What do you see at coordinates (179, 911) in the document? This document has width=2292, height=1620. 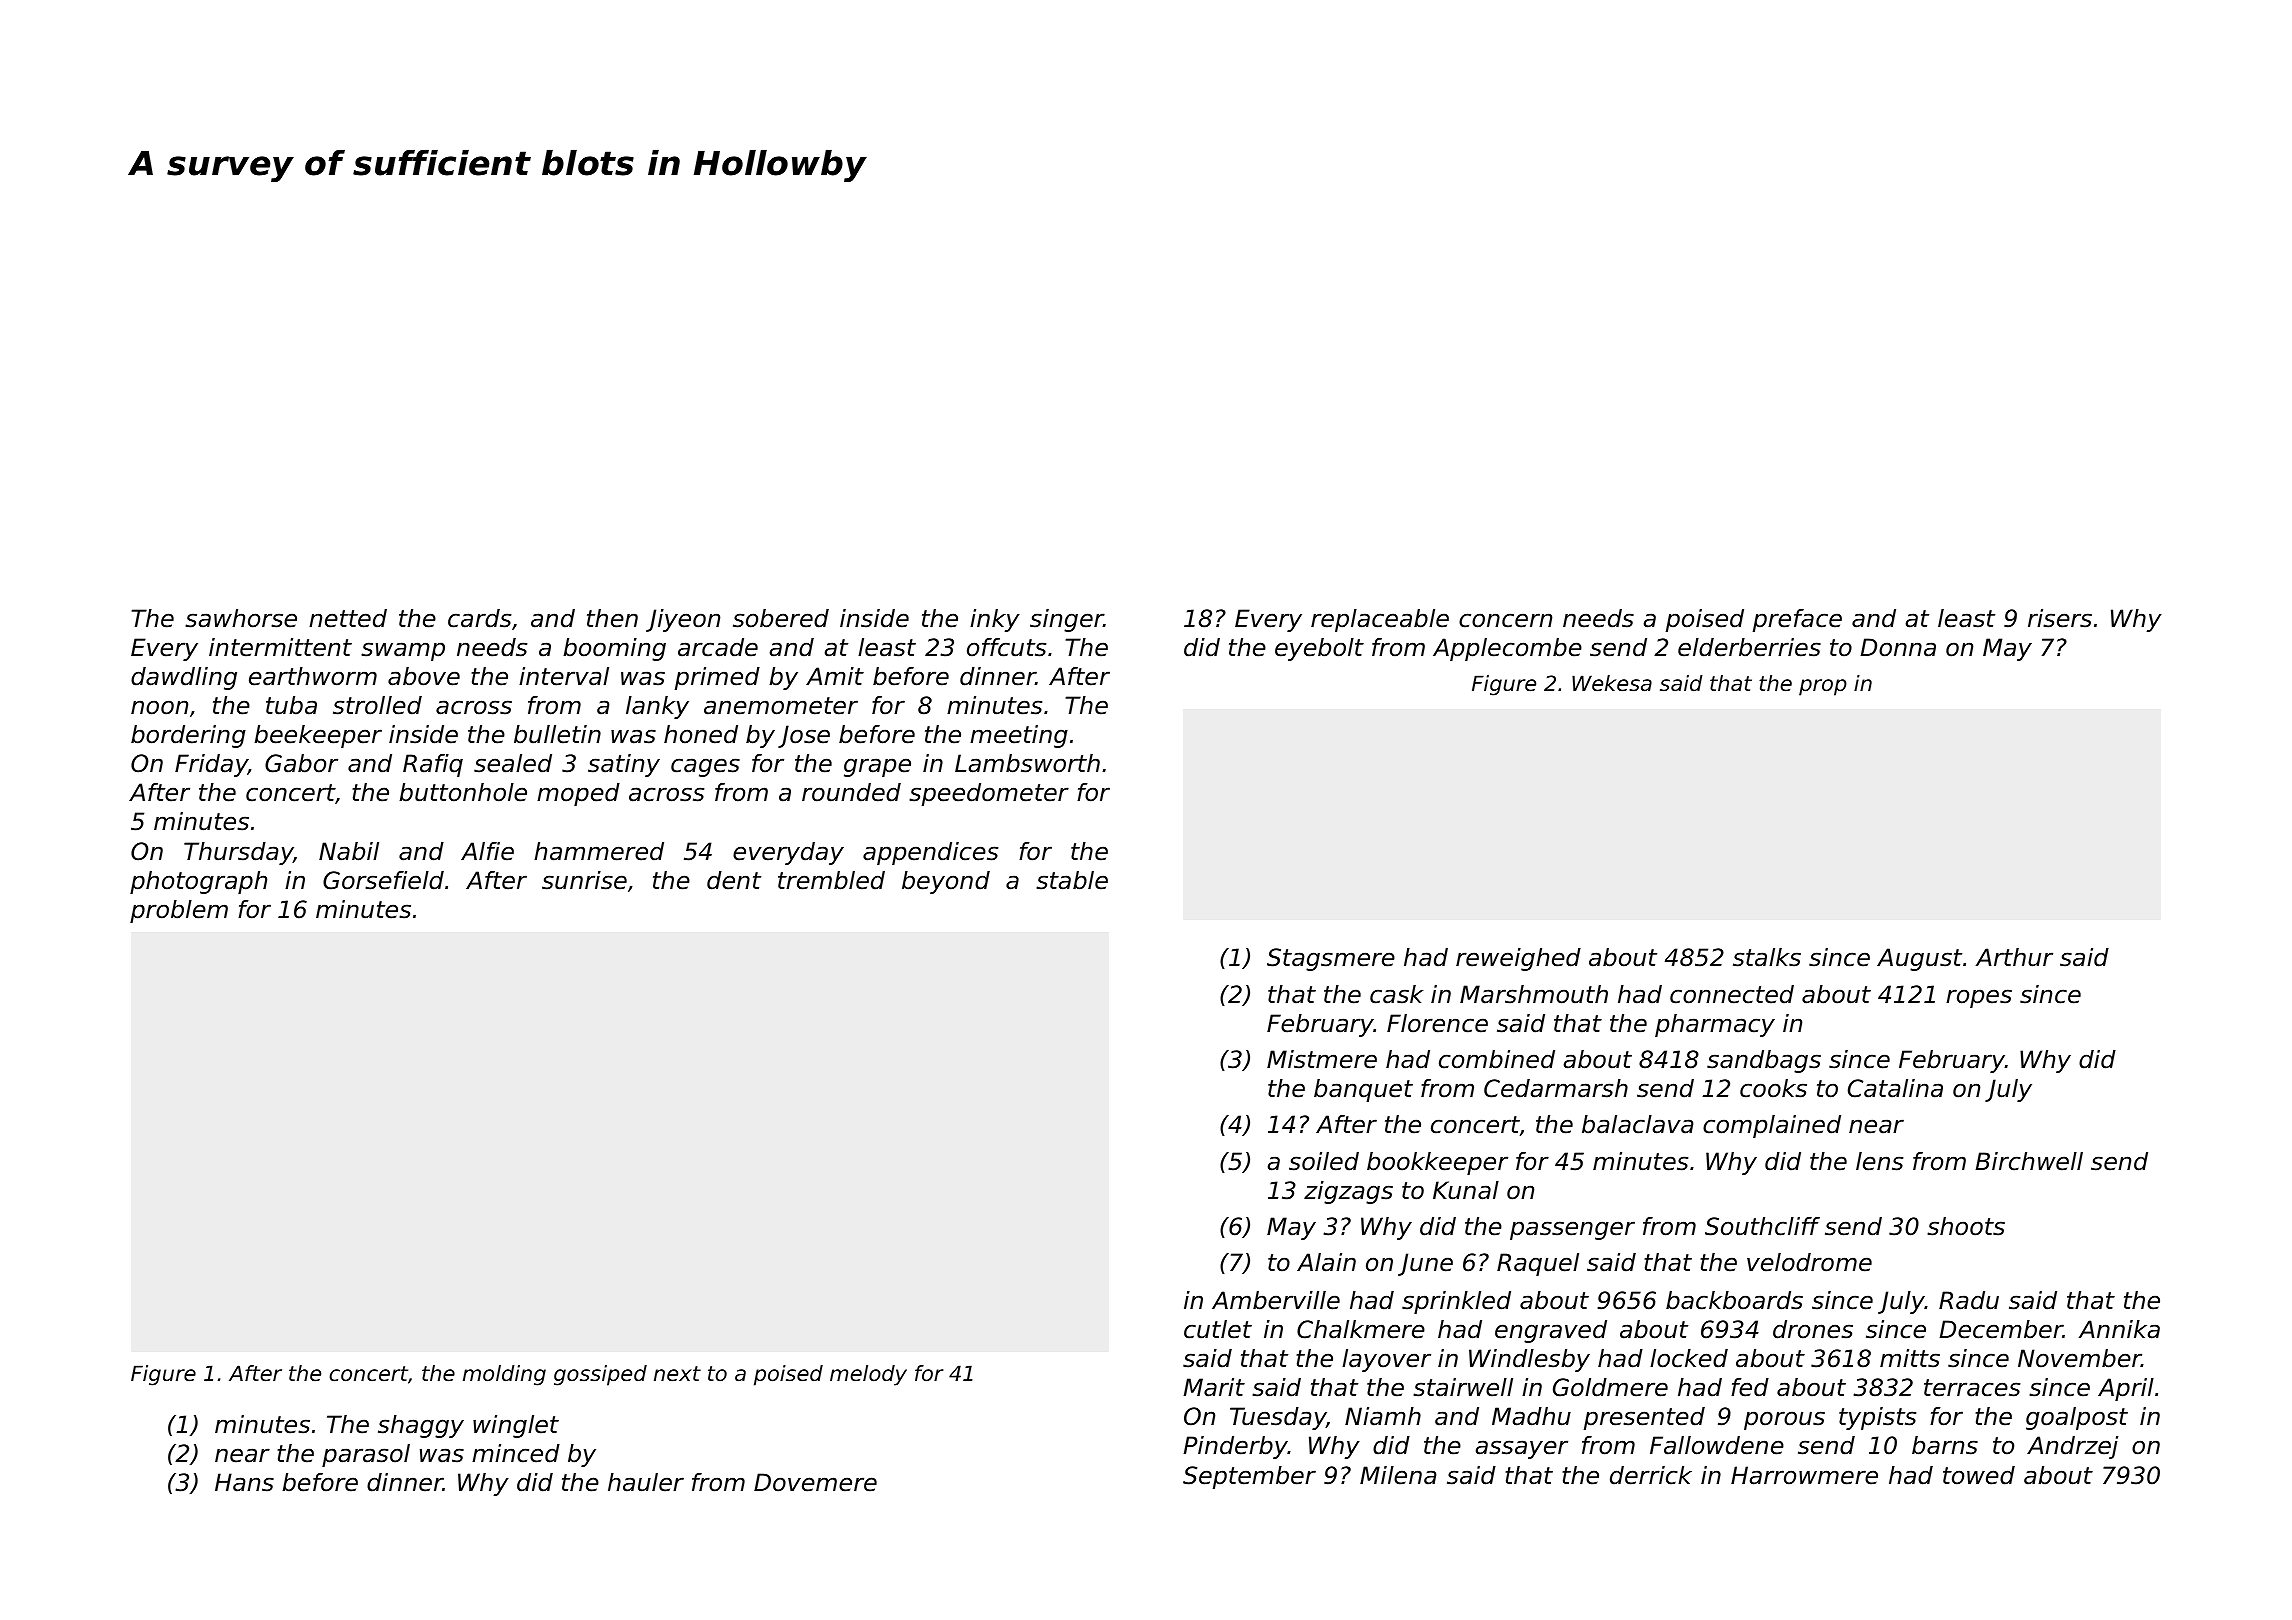 I see `problem` at bounding box center [179, 911].
